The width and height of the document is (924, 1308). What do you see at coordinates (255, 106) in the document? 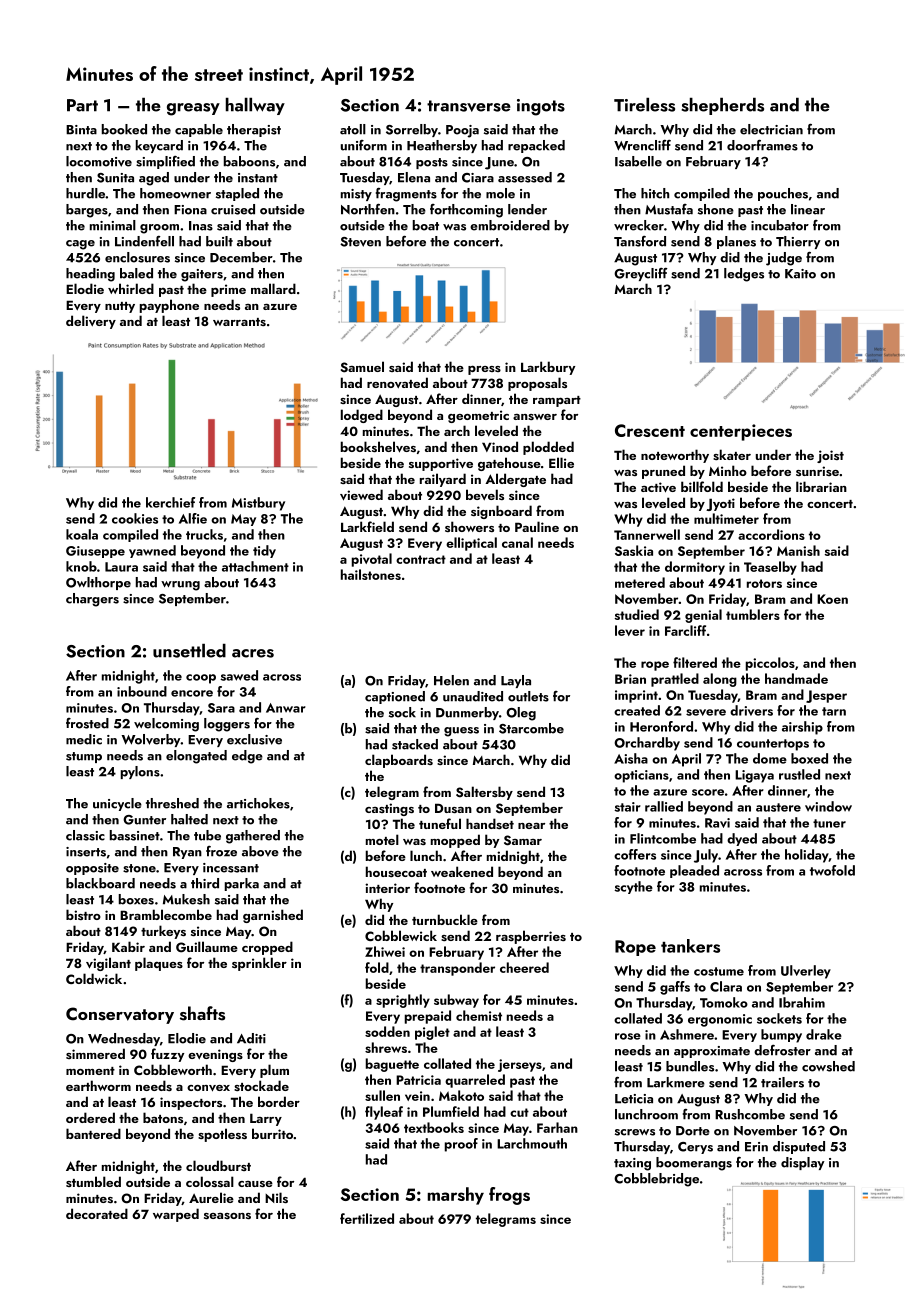
I see `hallway` at bounding box center [255, 106].
